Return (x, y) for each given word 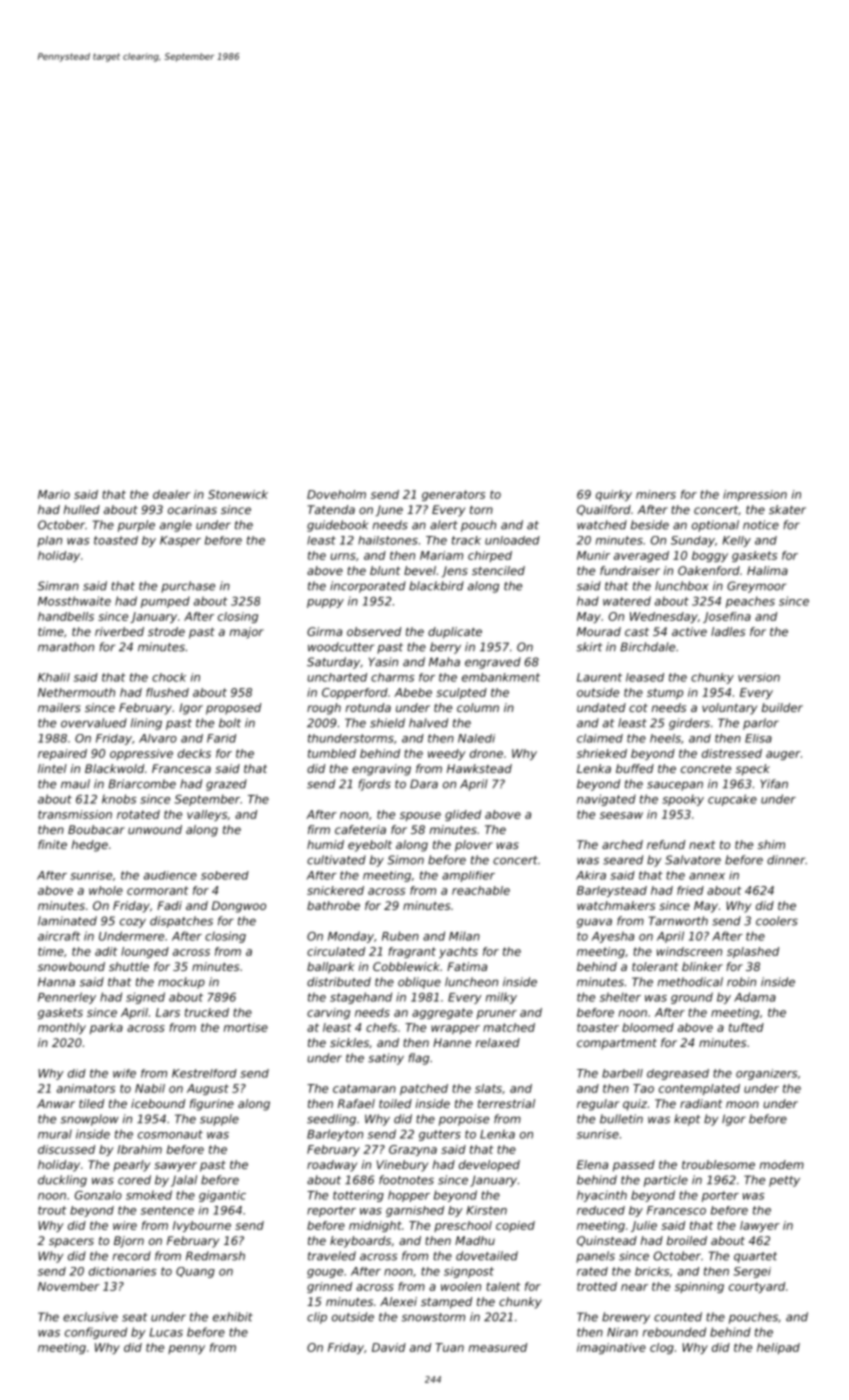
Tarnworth (678, 921)
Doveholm (336, 494)
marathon (66, 647)
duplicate (455, 633)
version (759, 677)
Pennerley (67, 998)
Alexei (398, 1301)
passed (634, 1166)
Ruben (400, 936)
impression (755, 495)
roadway (332, 1166)
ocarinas (192, 509)
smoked (149, 1195)
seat (134, 1317)
